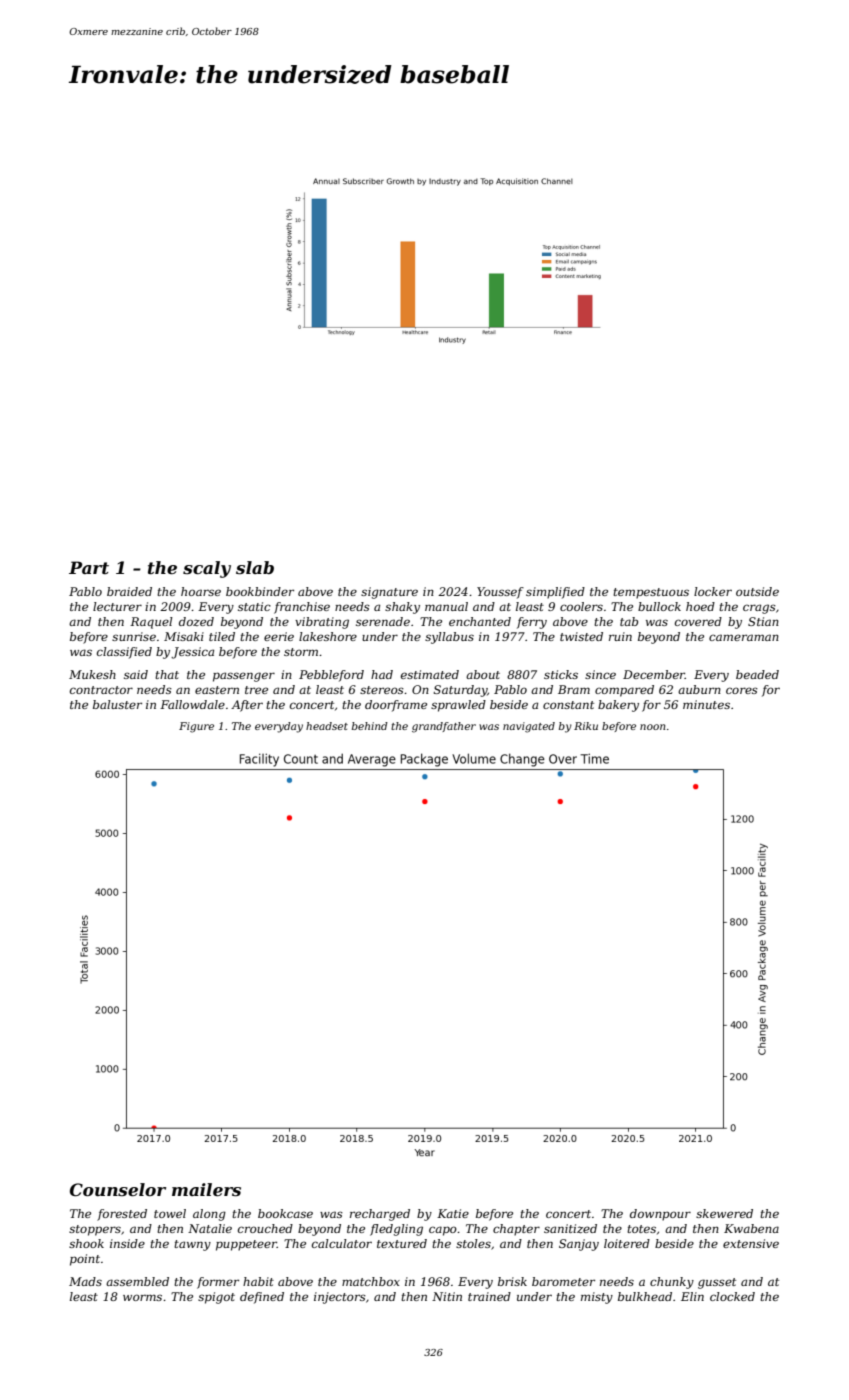  Describe the element at coordinates (196, 727) in the screenshot. I see `Figure` at that location.
